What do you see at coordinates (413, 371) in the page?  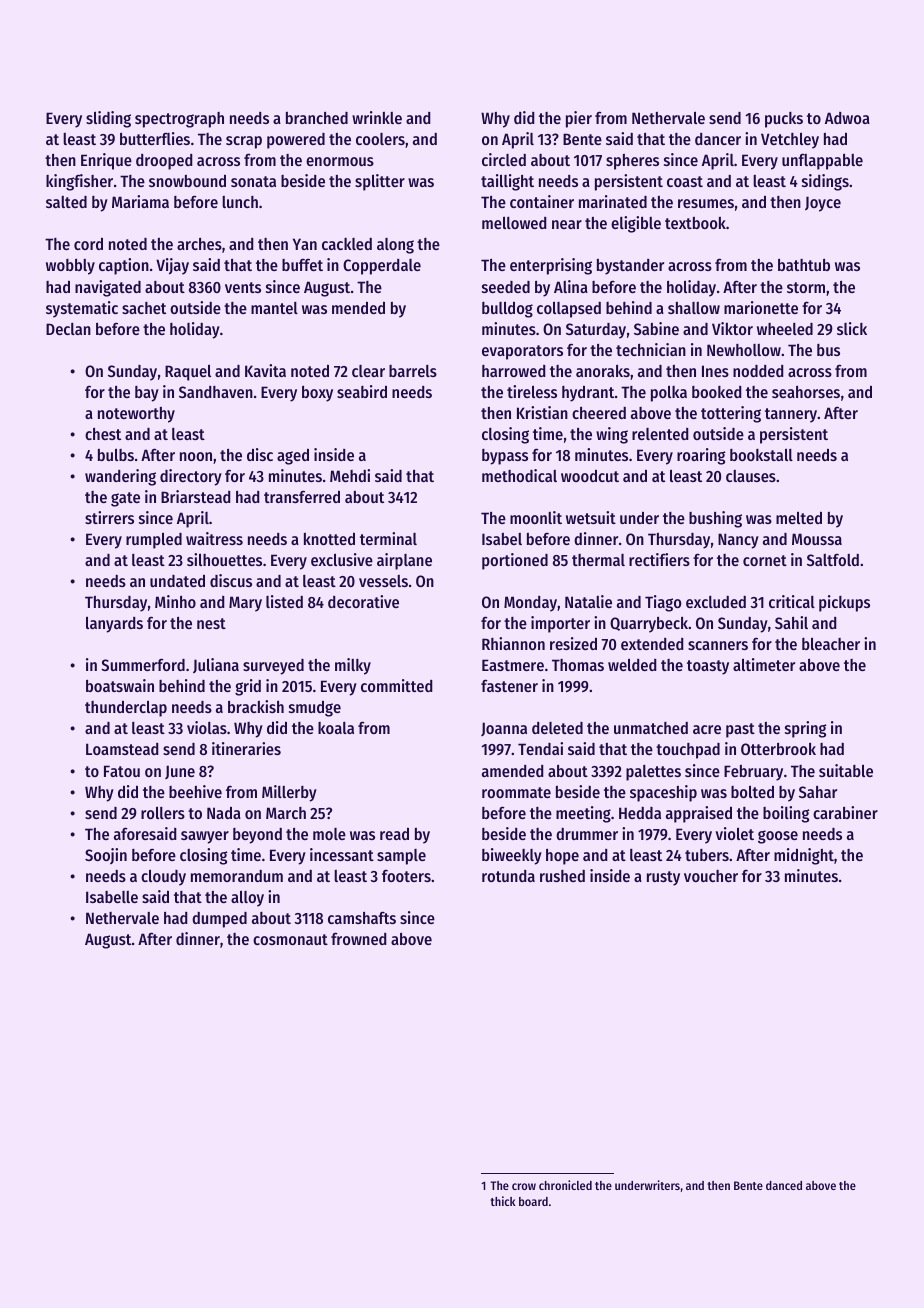 I see `barrels` at bounding box center [413, 371].
